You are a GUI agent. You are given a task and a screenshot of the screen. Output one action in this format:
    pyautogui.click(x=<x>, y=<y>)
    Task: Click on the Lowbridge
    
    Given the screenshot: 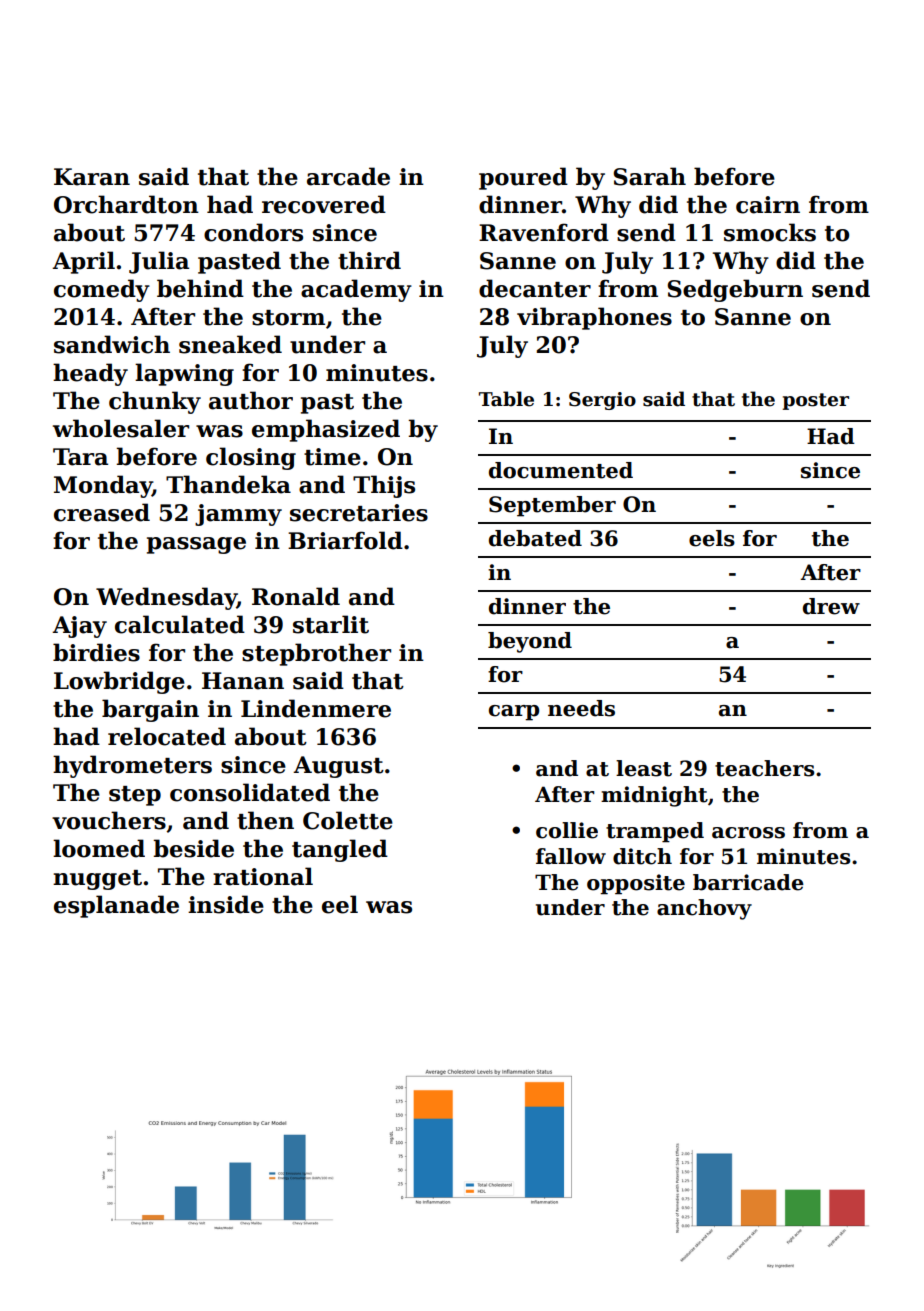 What is the action you would take?
    pyautogui.click(x=119, y=682)
